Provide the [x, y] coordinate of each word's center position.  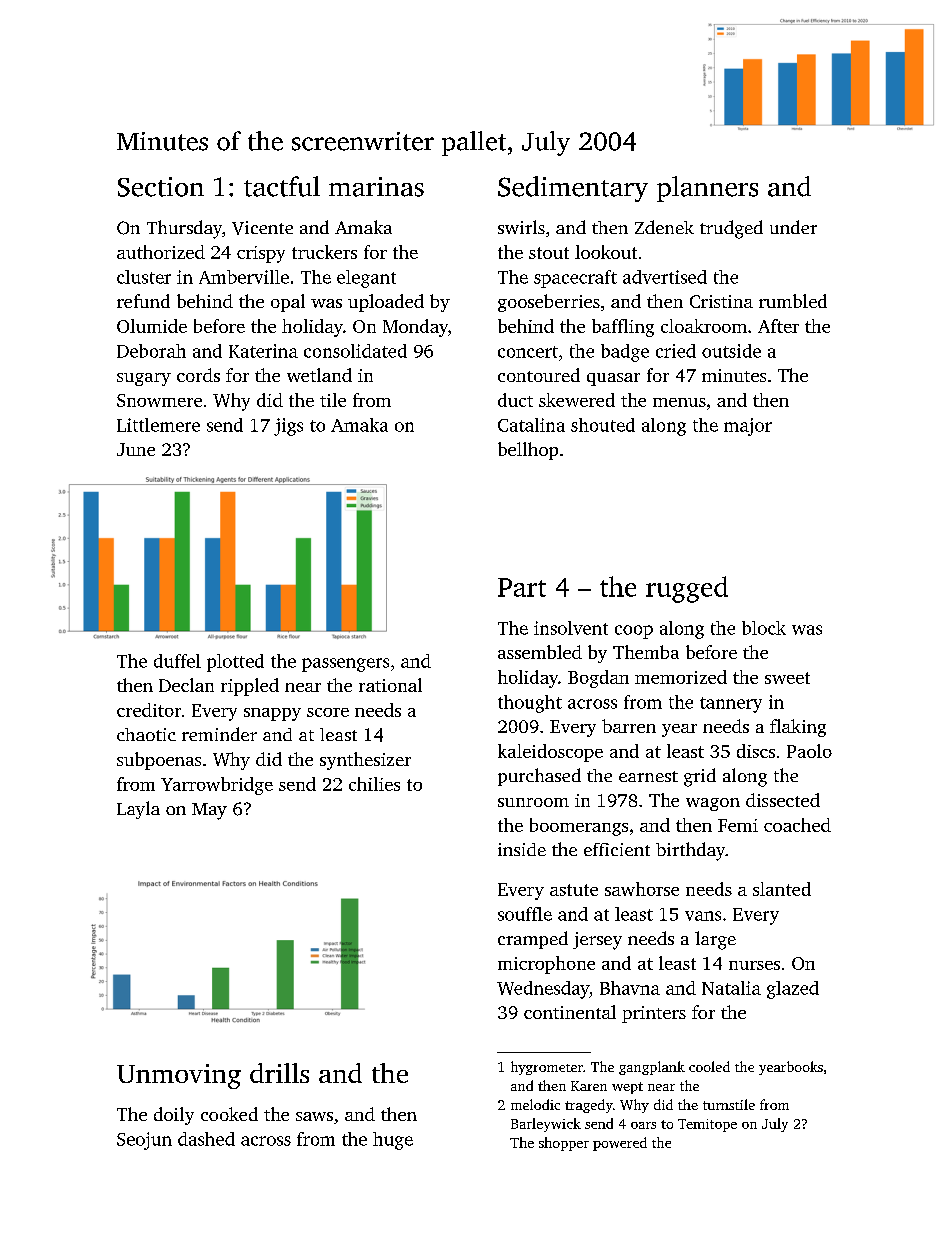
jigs [288, 427]
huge [393, 1141]
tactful [282, 186]
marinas [376, 187]
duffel [177, 661]
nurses [754, 965]
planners [707, 189]
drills [279, 1073]
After [778, 326]
